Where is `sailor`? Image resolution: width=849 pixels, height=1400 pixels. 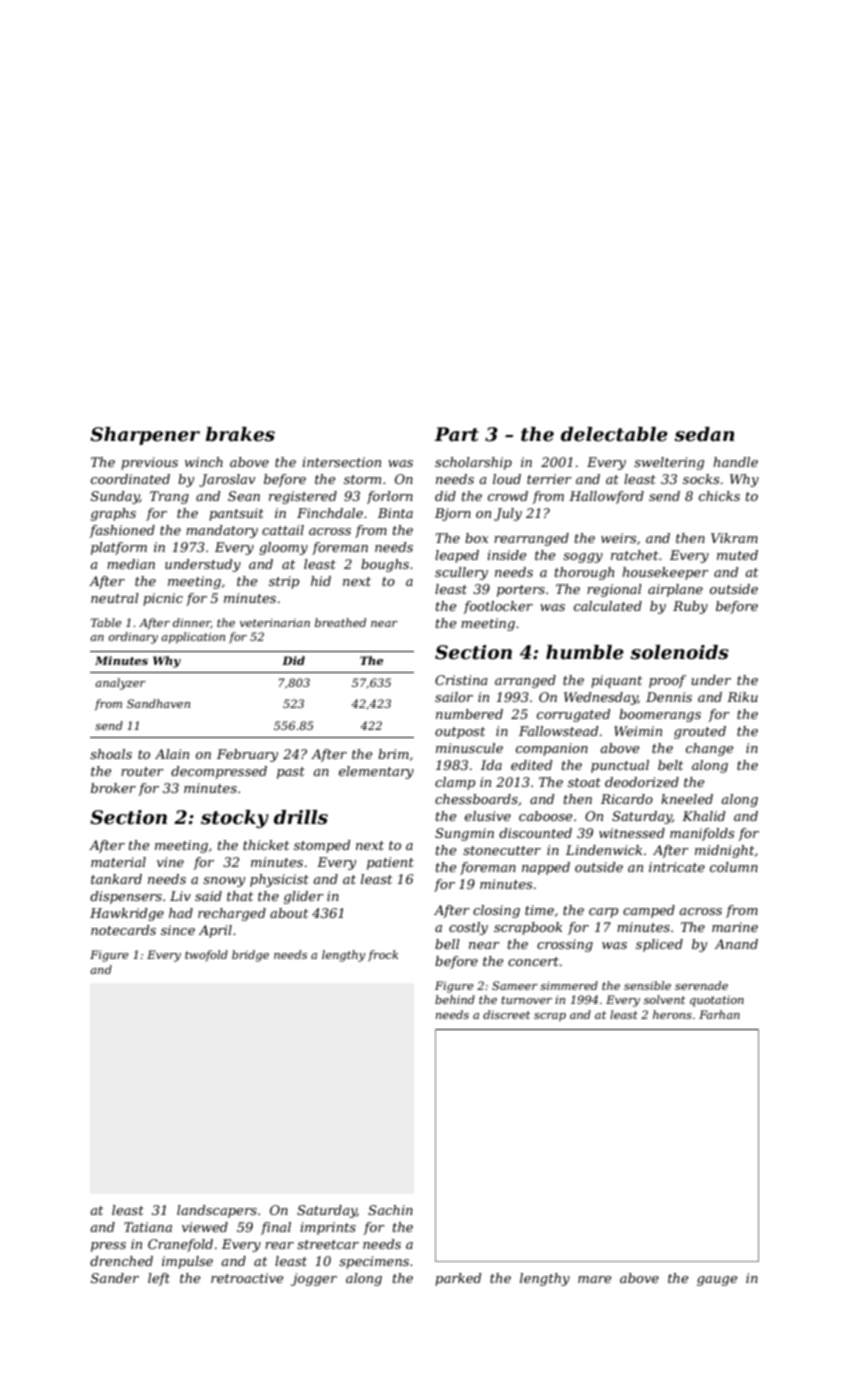 sailor is located at coordinates (454, 697).
